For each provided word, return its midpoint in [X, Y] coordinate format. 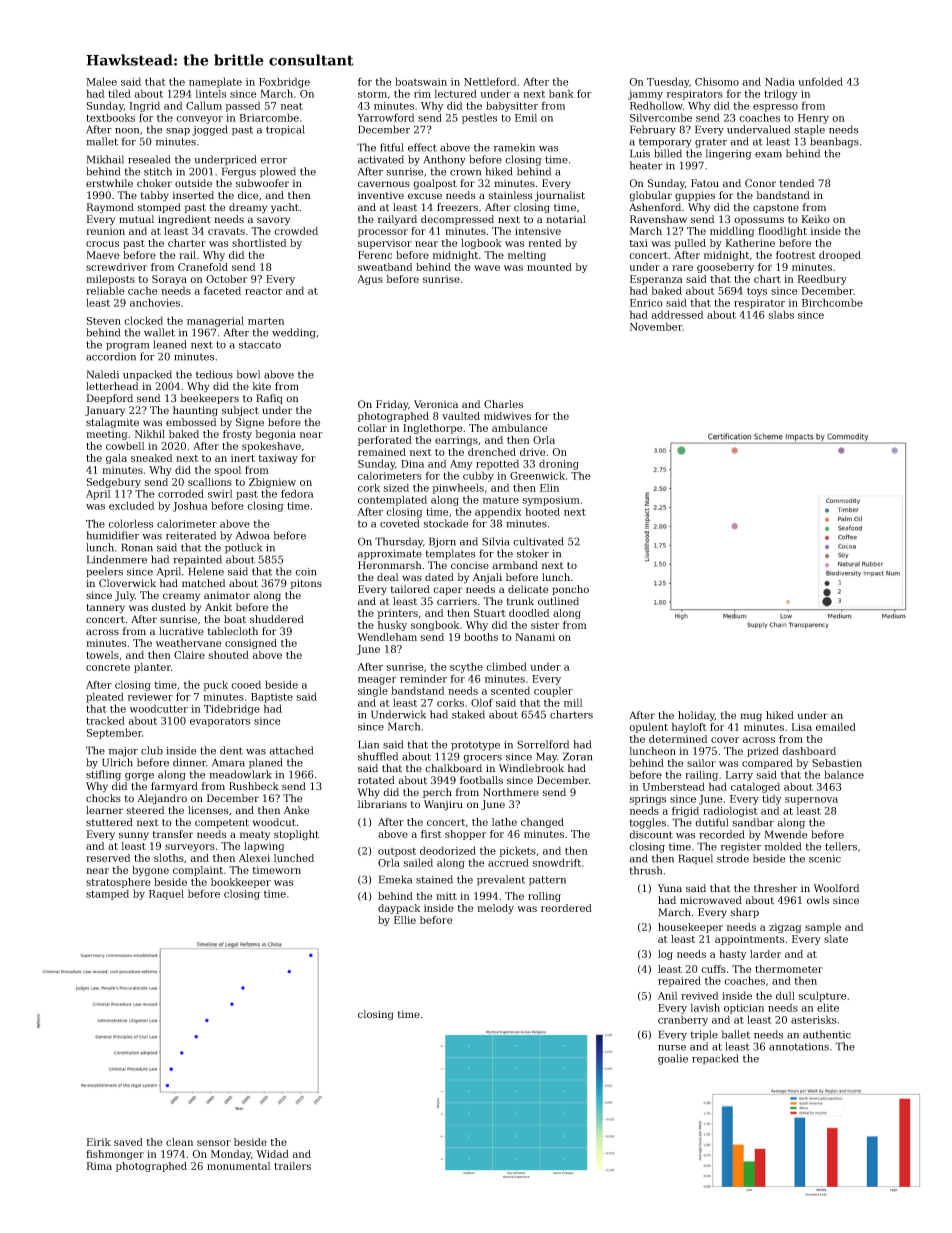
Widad [272, 1154]
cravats [226, 231]
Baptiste [272, 698]
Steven [104, 321]
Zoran [577, 756]
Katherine [750, 243]
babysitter [512, 106]
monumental [239, 1166]
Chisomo [717, 81]
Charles [503, 404]
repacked [715, 1059]
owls [818, 900]
